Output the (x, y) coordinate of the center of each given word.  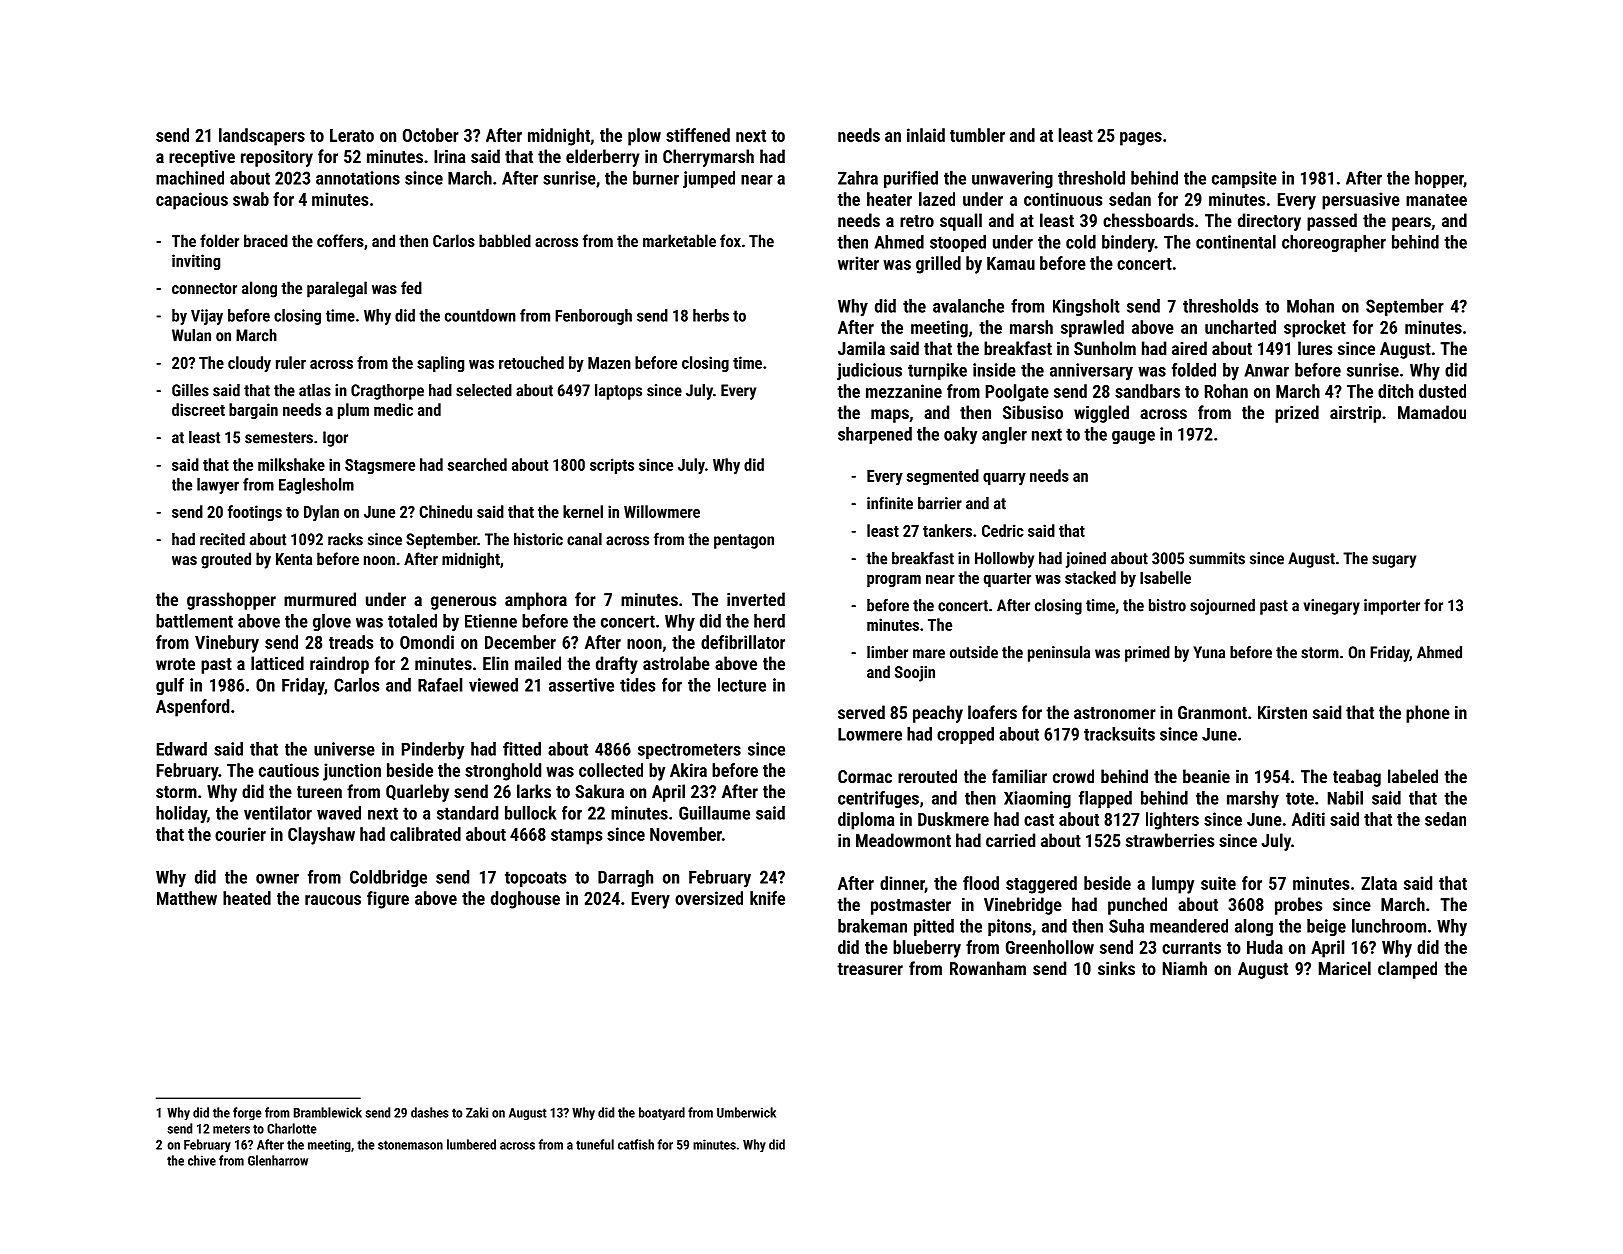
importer (1392, 607)
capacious (192, 201)
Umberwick (746, 1112)
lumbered (471, 1144)
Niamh (1185, 968)
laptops (618, 392)
